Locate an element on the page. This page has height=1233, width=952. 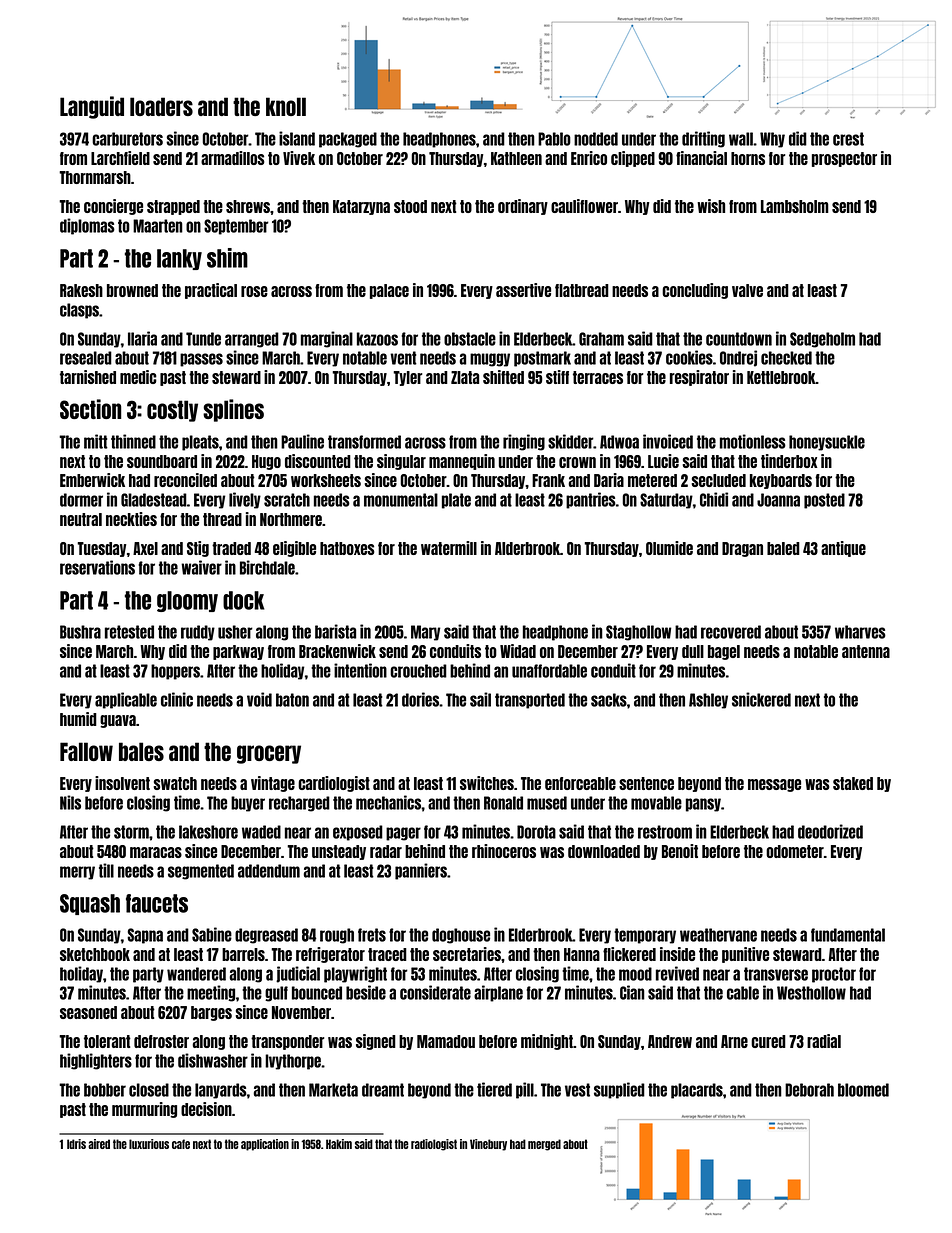
switches is located at coordinates (487, 783).
